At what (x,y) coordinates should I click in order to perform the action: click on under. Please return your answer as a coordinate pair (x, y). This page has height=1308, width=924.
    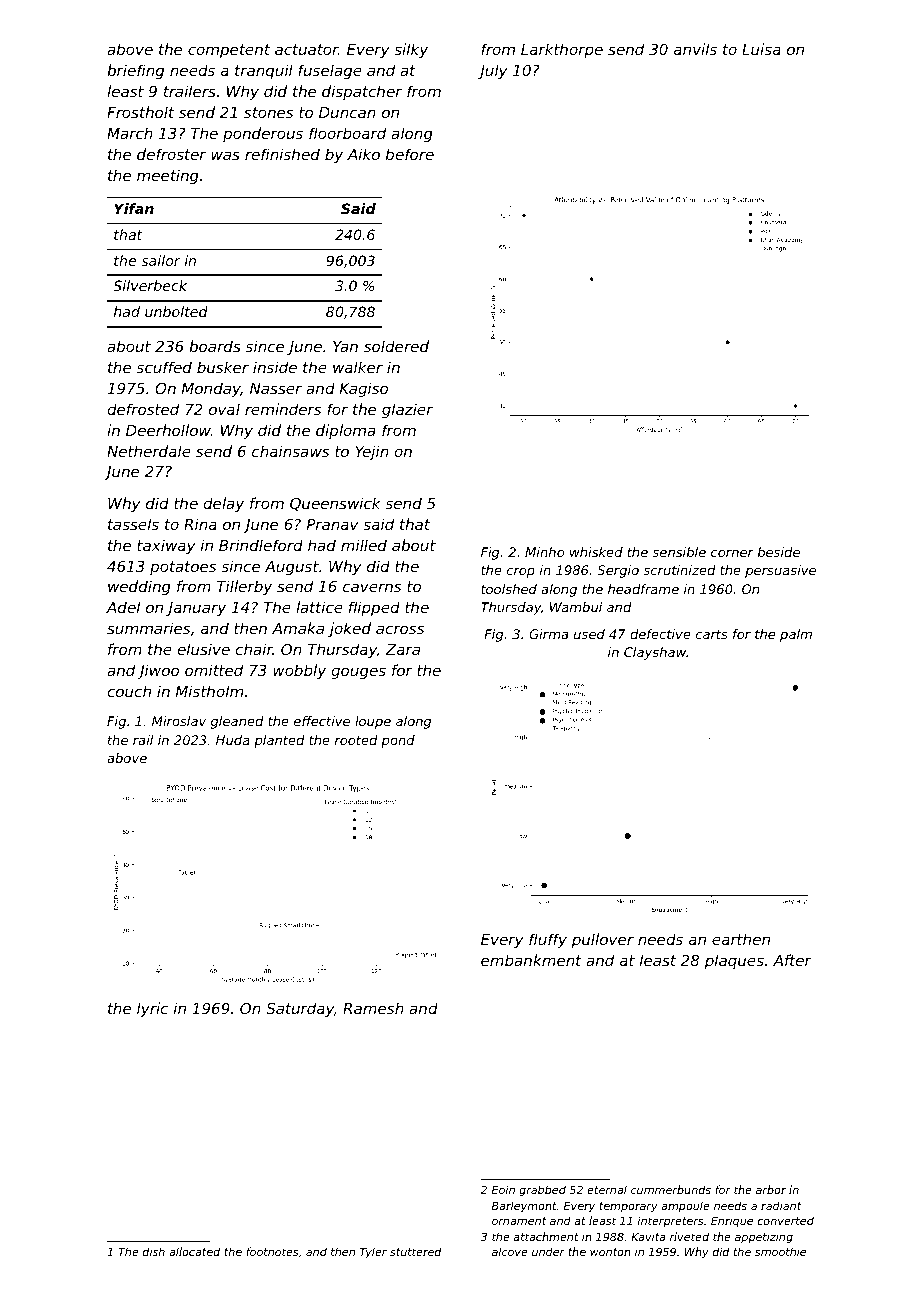
    Looking at the image, I should click on (548, 1251).
